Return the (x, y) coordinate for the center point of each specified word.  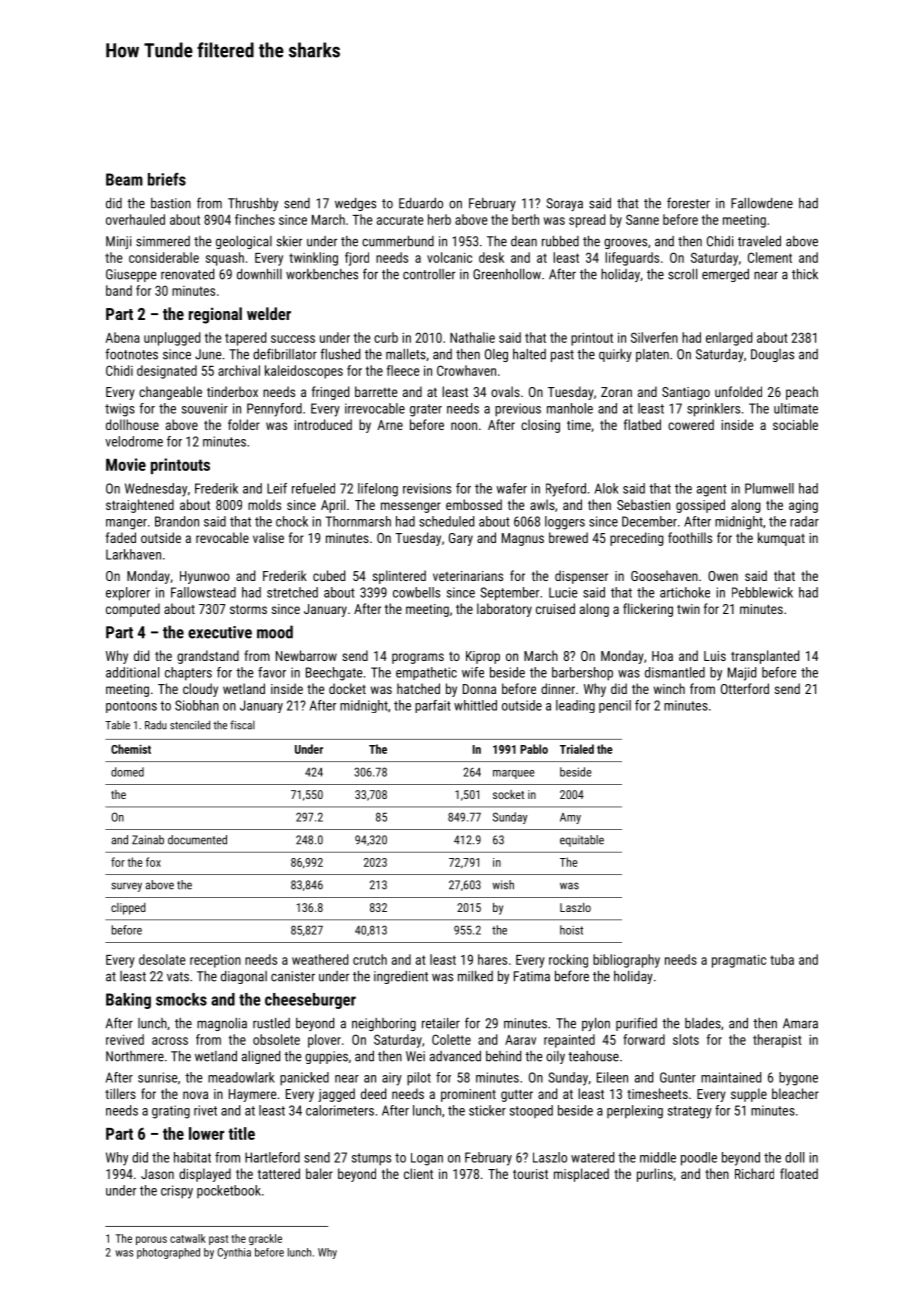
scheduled (446, 521)
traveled (759, 241)
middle (658, 1157)
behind (503, 1056)
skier (289, 241)
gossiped (700, 506)
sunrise (157, 1077)
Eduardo (421, 203)
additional (132, 672)
